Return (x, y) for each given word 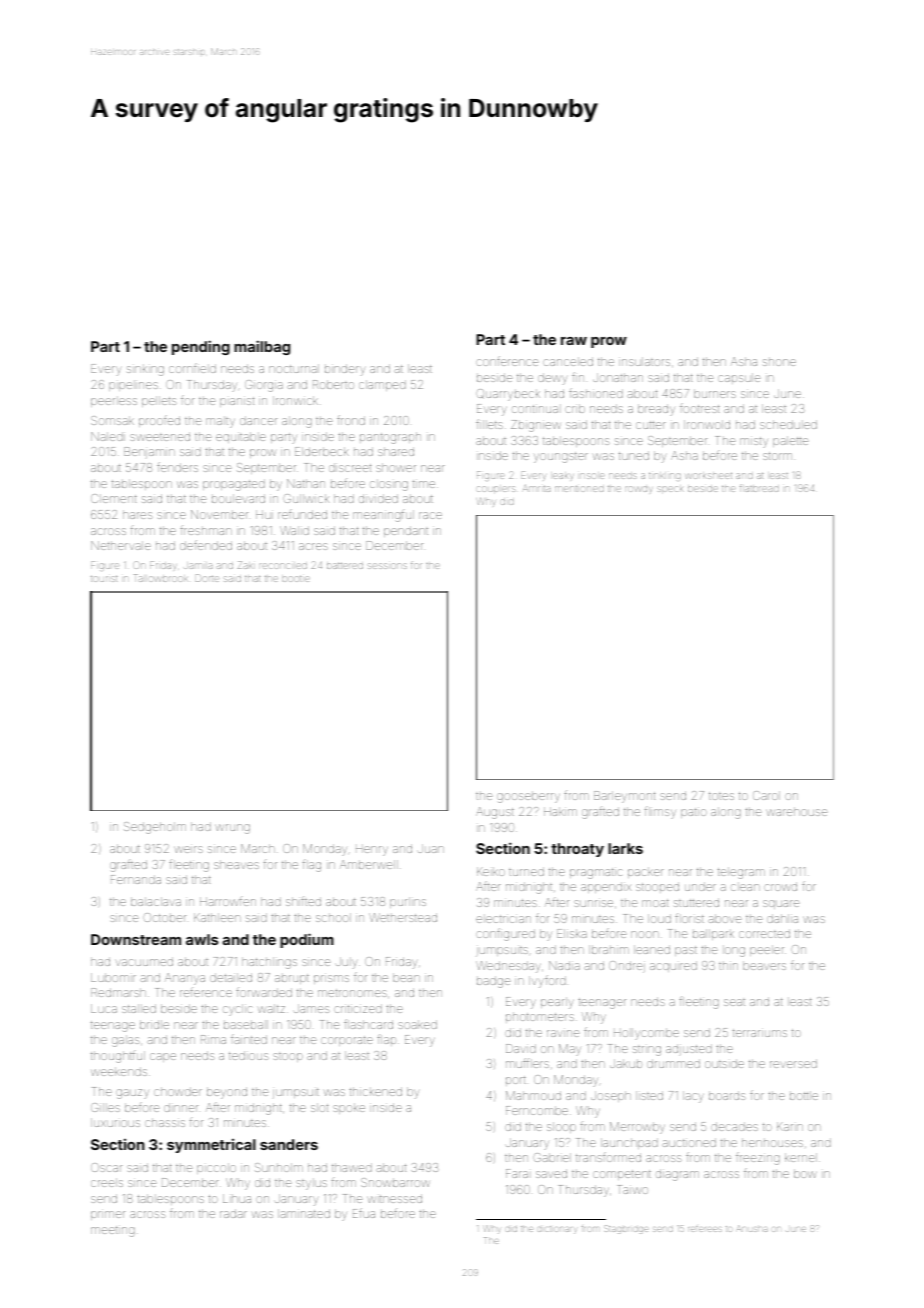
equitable (241, 437)
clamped (382, 385)
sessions (387, 566)
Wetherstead (403, 917)
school (333, 917)
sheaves (236, 864)
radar (233, 1213)
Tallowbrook (160, 578)
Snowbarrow (395, 1182)
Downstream (136, 939)
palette (790, 441)
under (700, 886)
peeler (767, 950)
